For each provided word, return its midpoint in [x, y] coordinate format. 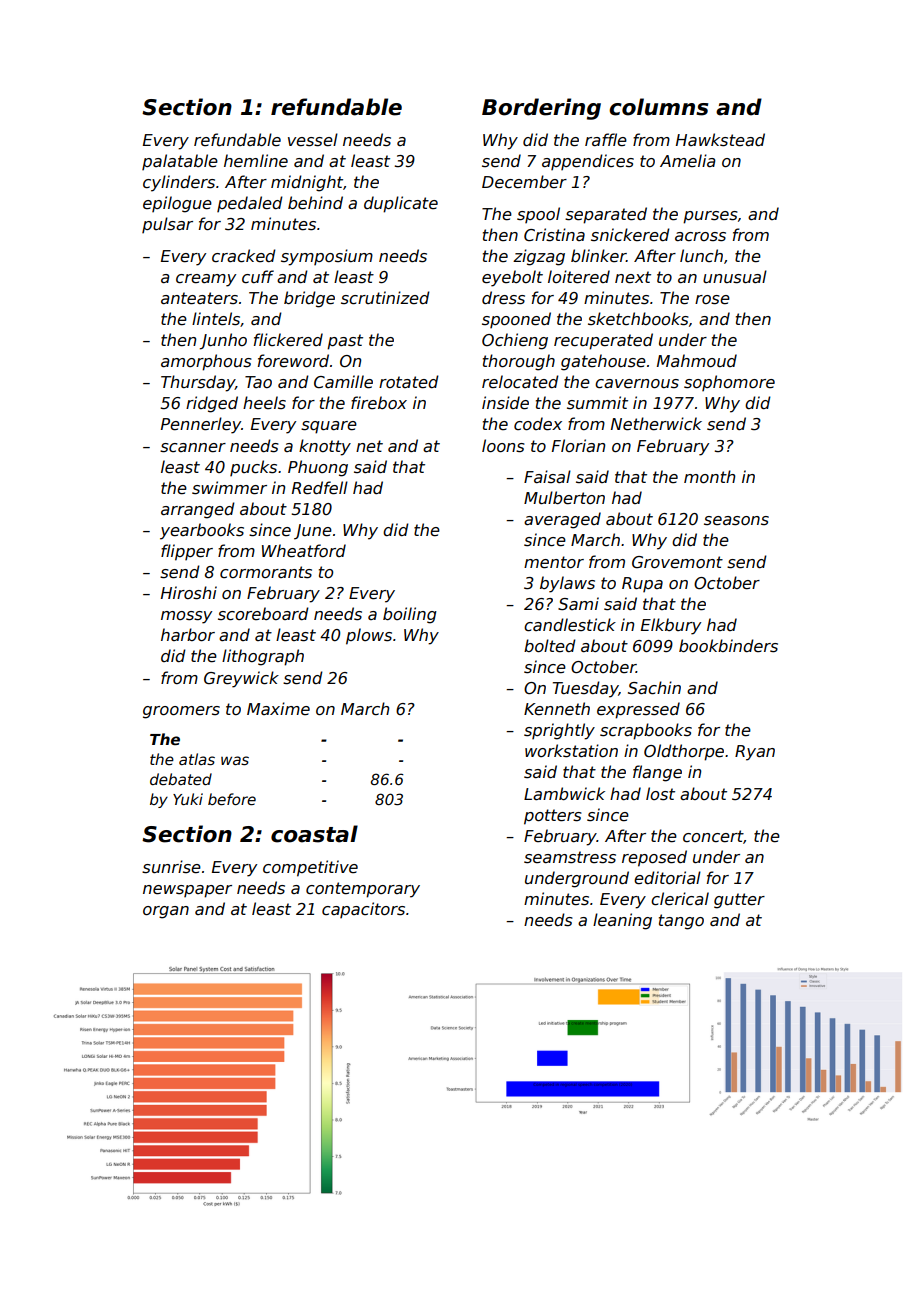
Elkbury [671, 626]
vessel [313, 140]
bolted [550, 646]
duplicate [401, 204]
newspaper [187, 891]
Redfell [320, 488]
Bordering [541, 109]
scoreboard [263, 614]
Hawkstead [720, 140]
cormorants [266, 572]
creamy [206, 280]
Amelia [688, 160]
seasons [736, 521]
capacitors [363, 910]
